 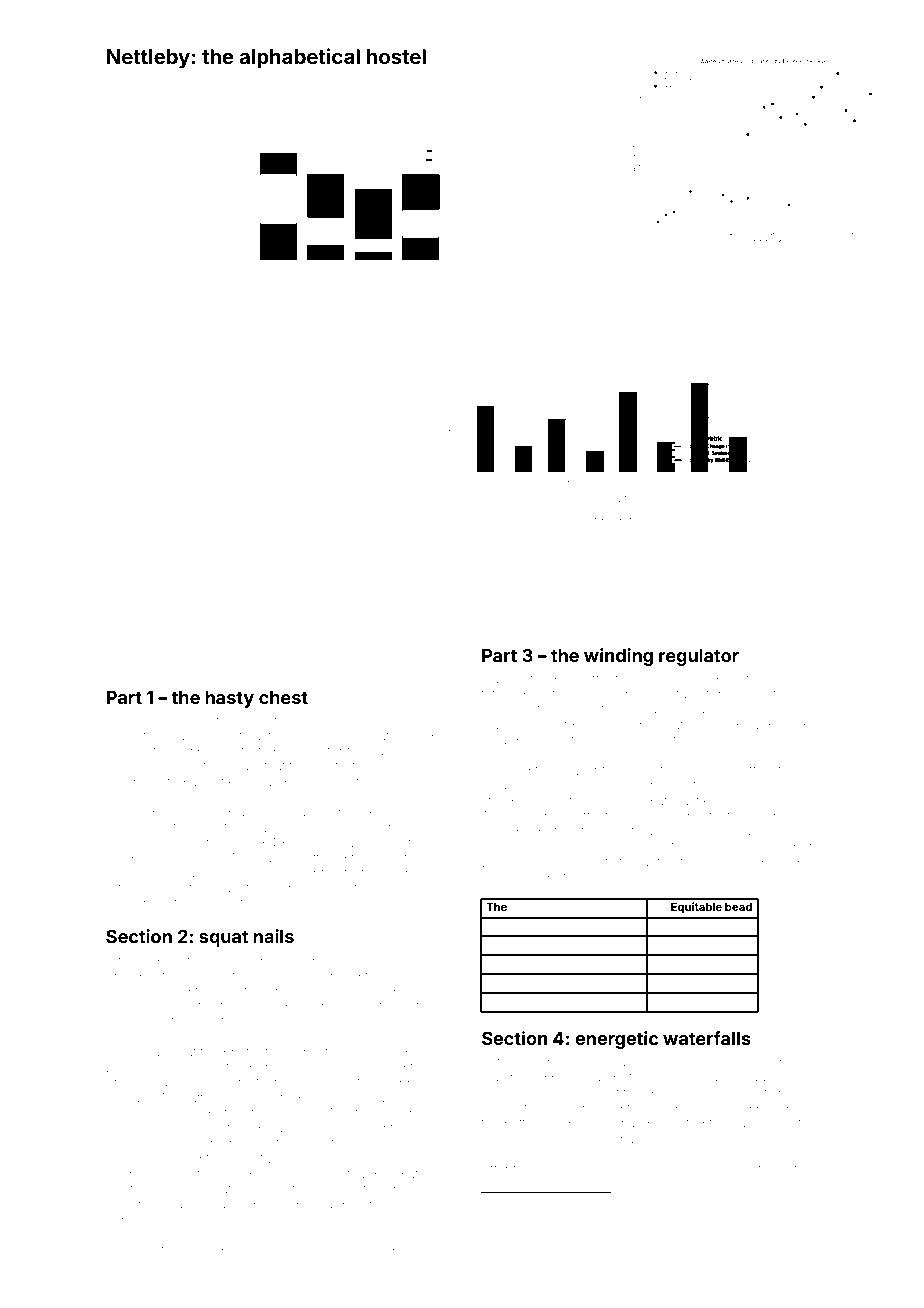 I want to click on referee, so click(x=342, y=1249).
